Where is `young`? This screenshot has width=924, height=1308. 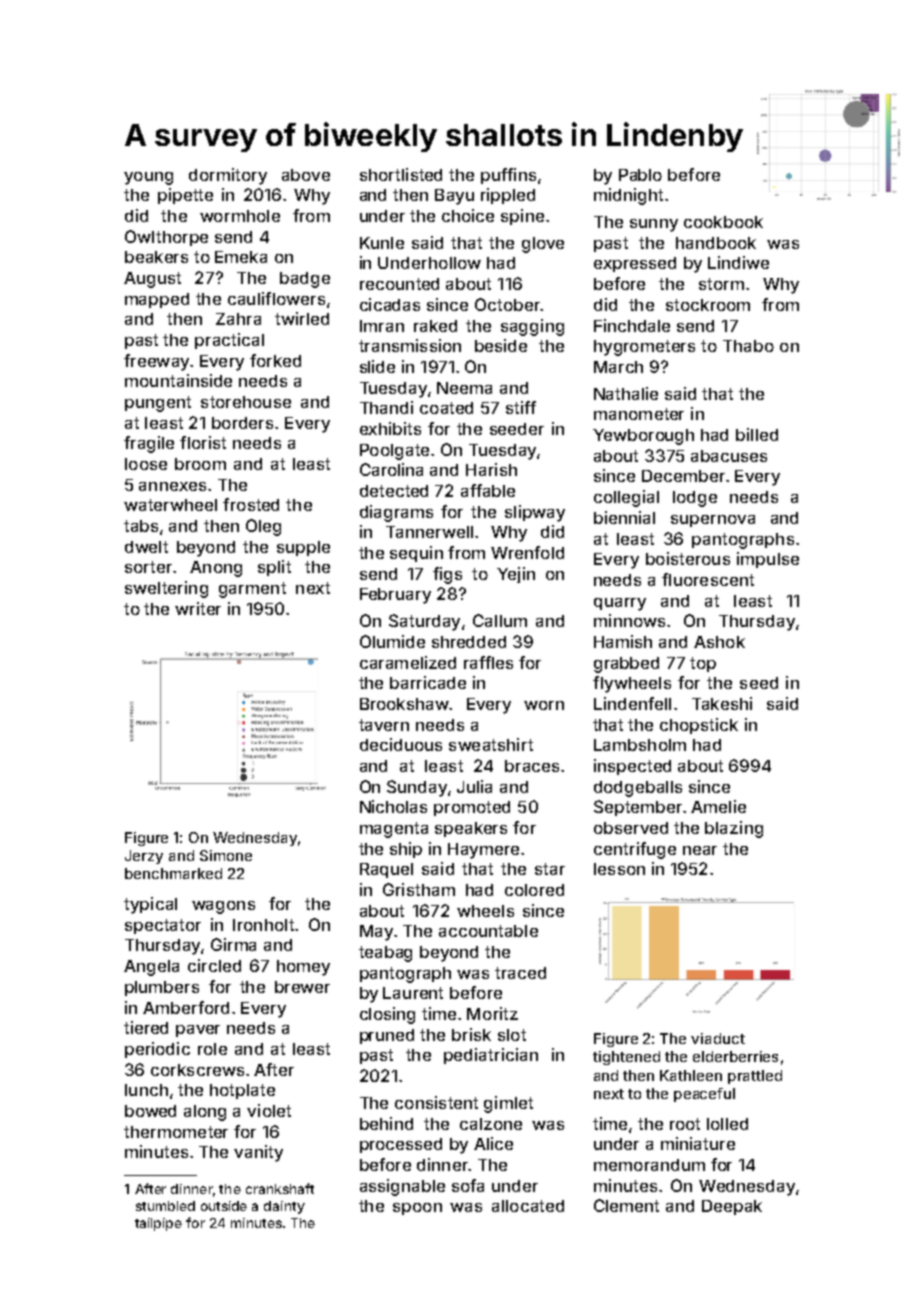 young is located at coordinates (148, 178).
